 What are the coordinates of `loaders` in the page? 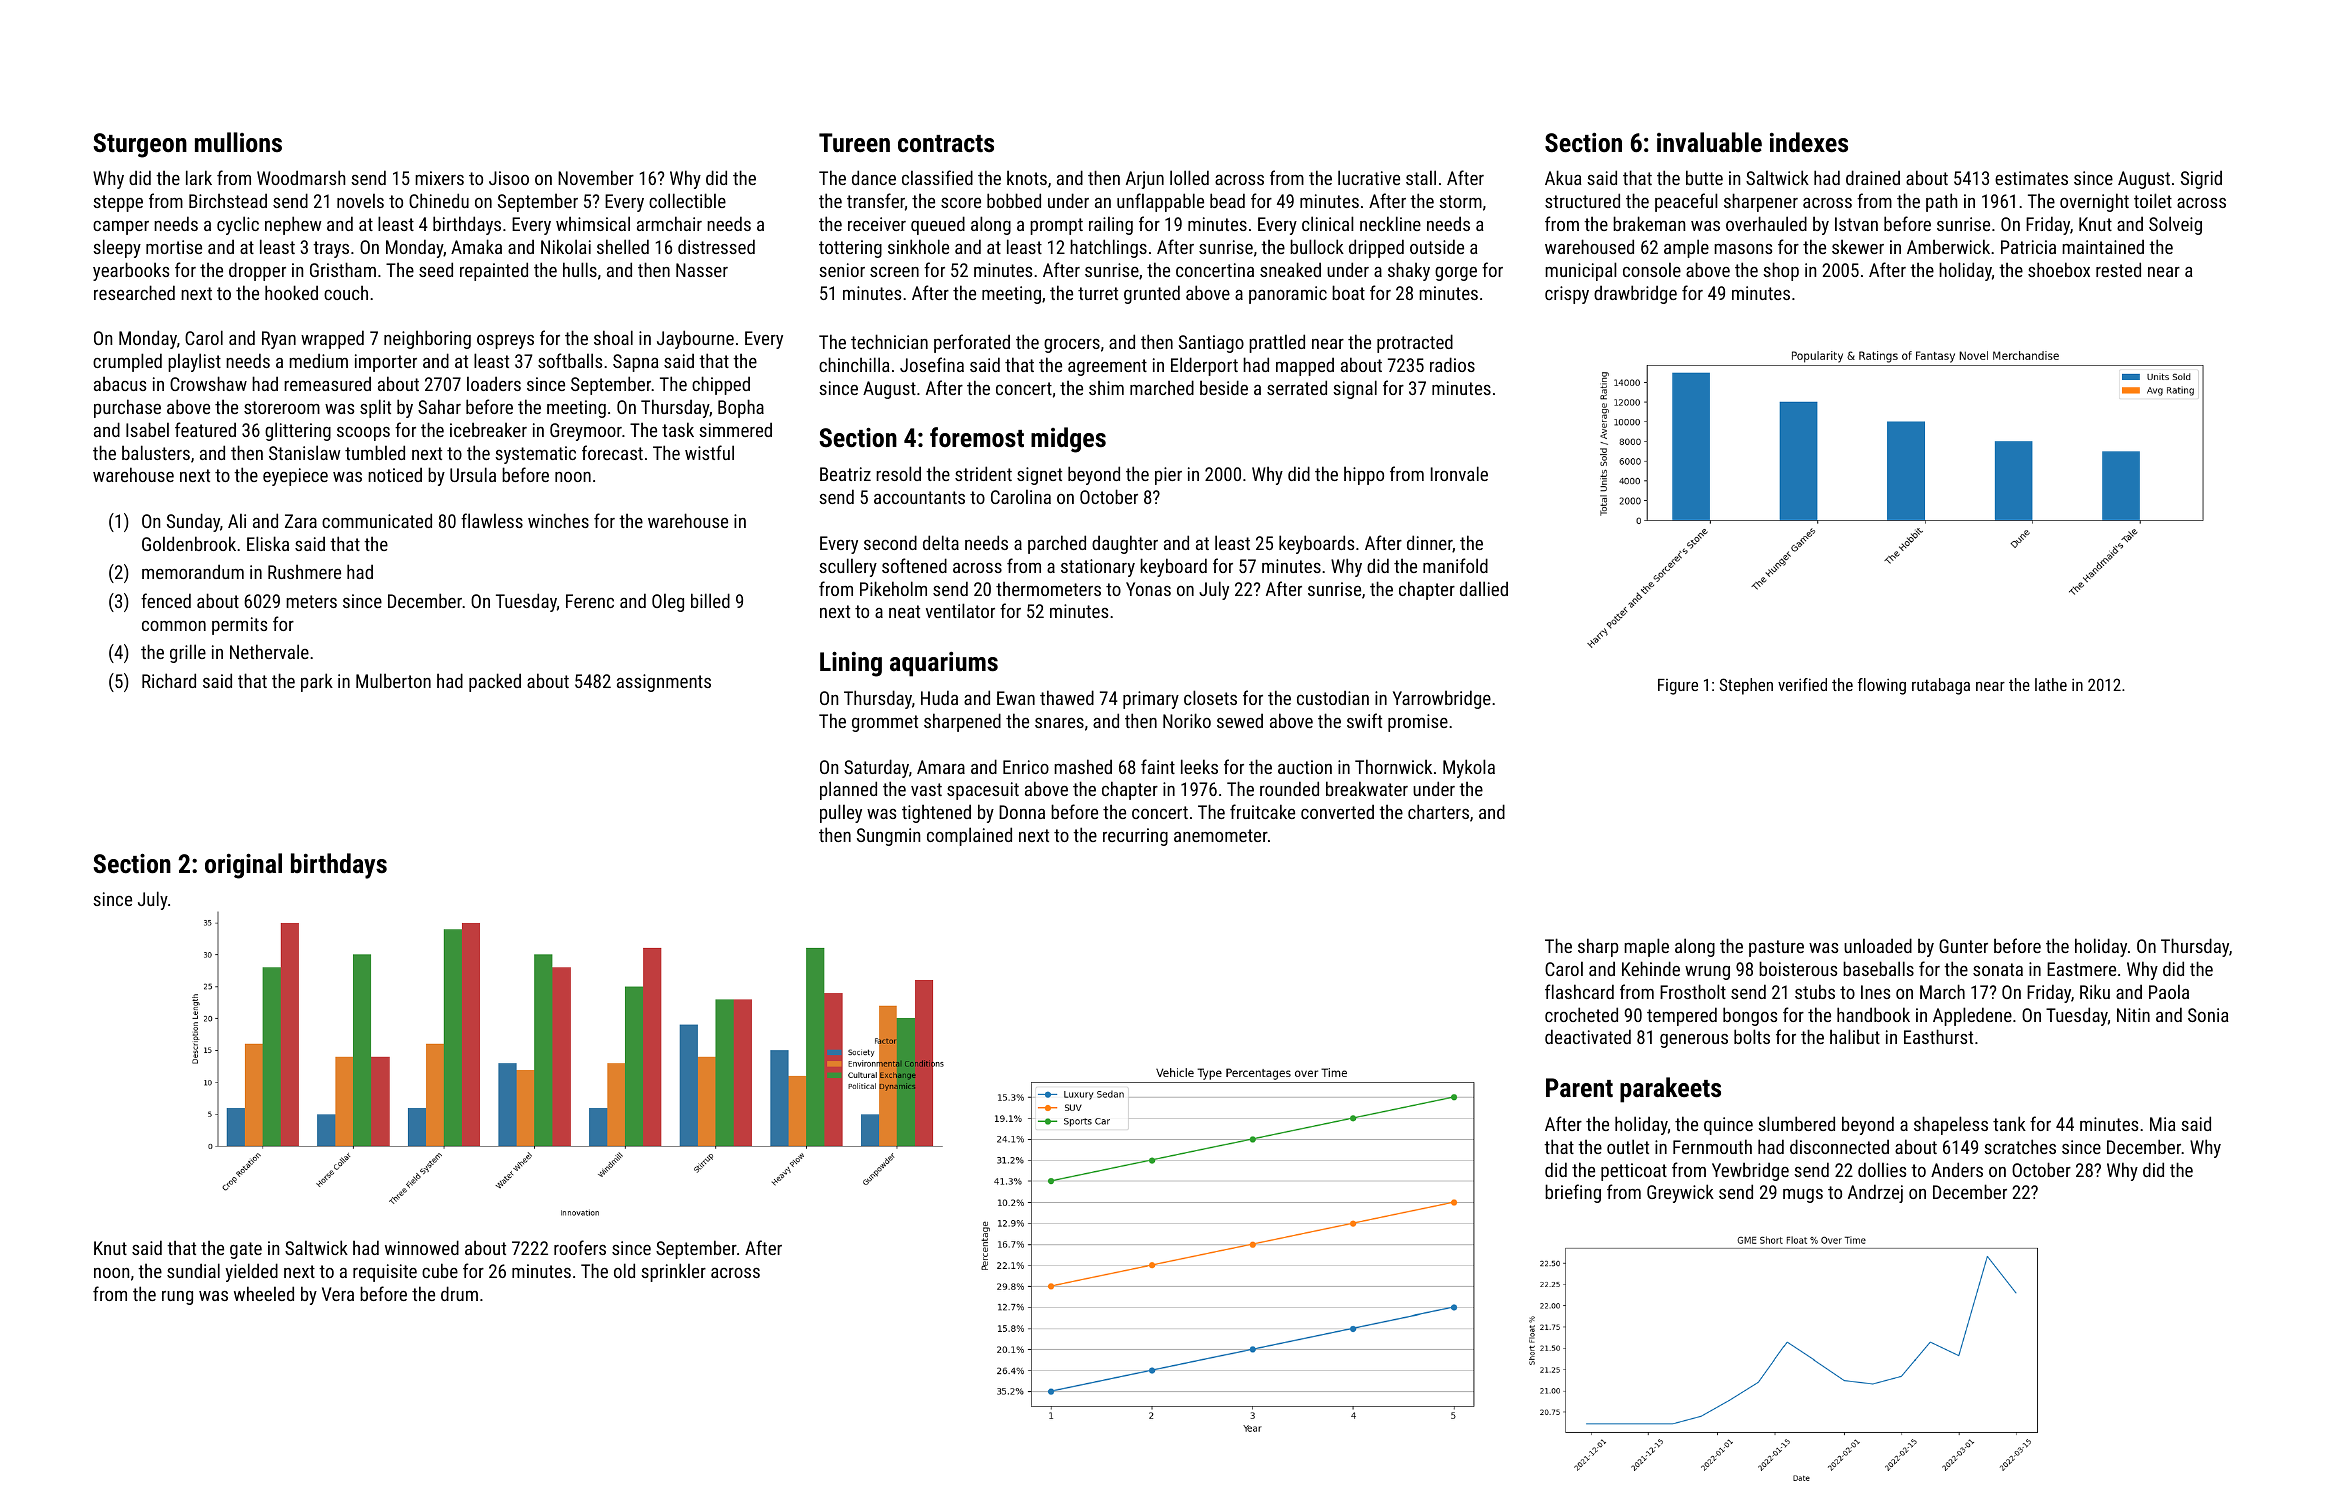 It's located at (494, 383).
